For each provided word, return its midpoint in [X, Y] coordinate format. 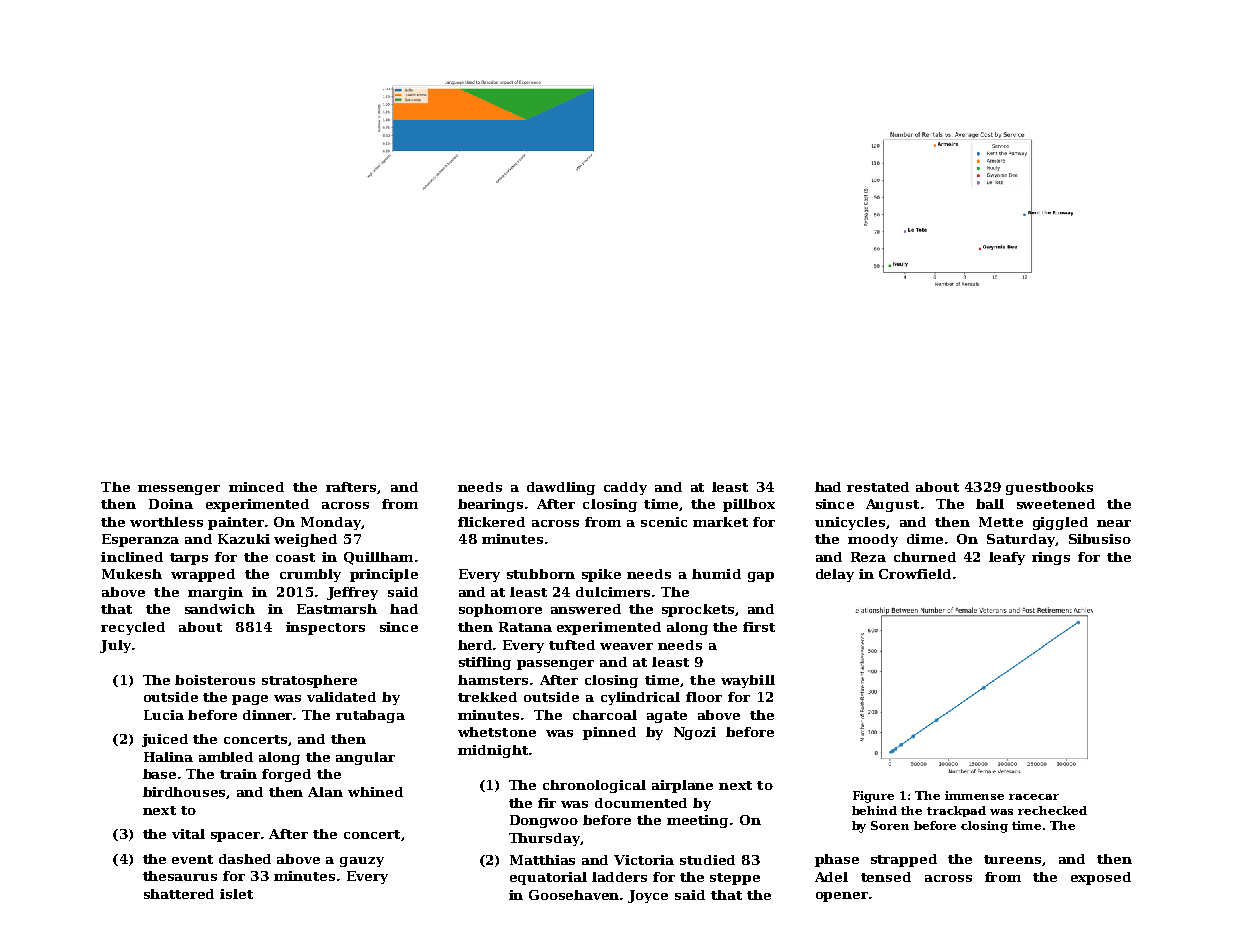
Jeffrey [352, 593]
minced [256, 487]
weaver [626, 646]
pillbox [749, 505]
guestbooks [1049, 488]
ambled [226, 757]
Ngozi [695, 733]
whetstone [497, 732]
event [192, 859]
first [759, 627]
